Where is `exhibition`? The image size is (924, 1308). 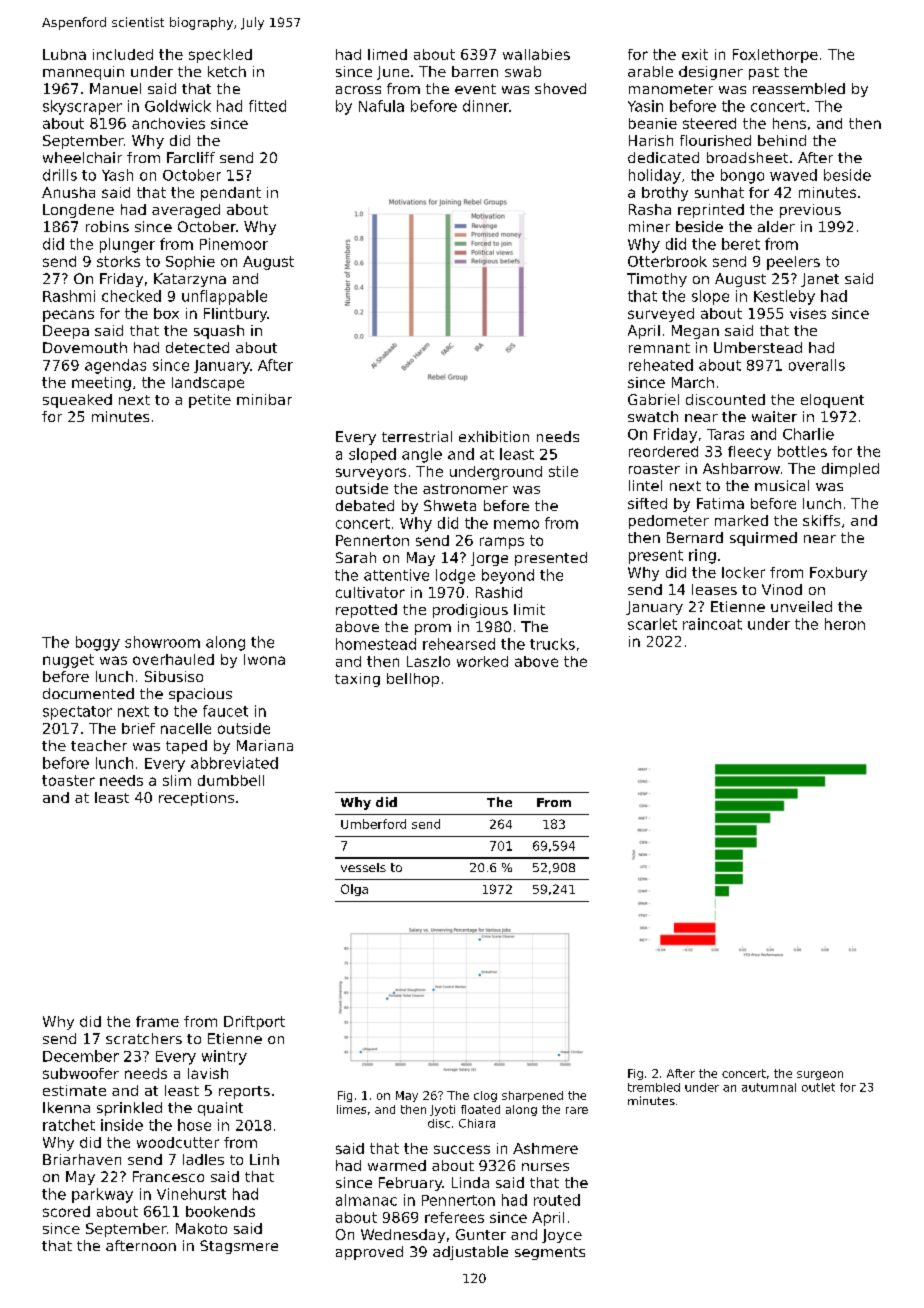
exhibition is located at coordinates (494, 436).
